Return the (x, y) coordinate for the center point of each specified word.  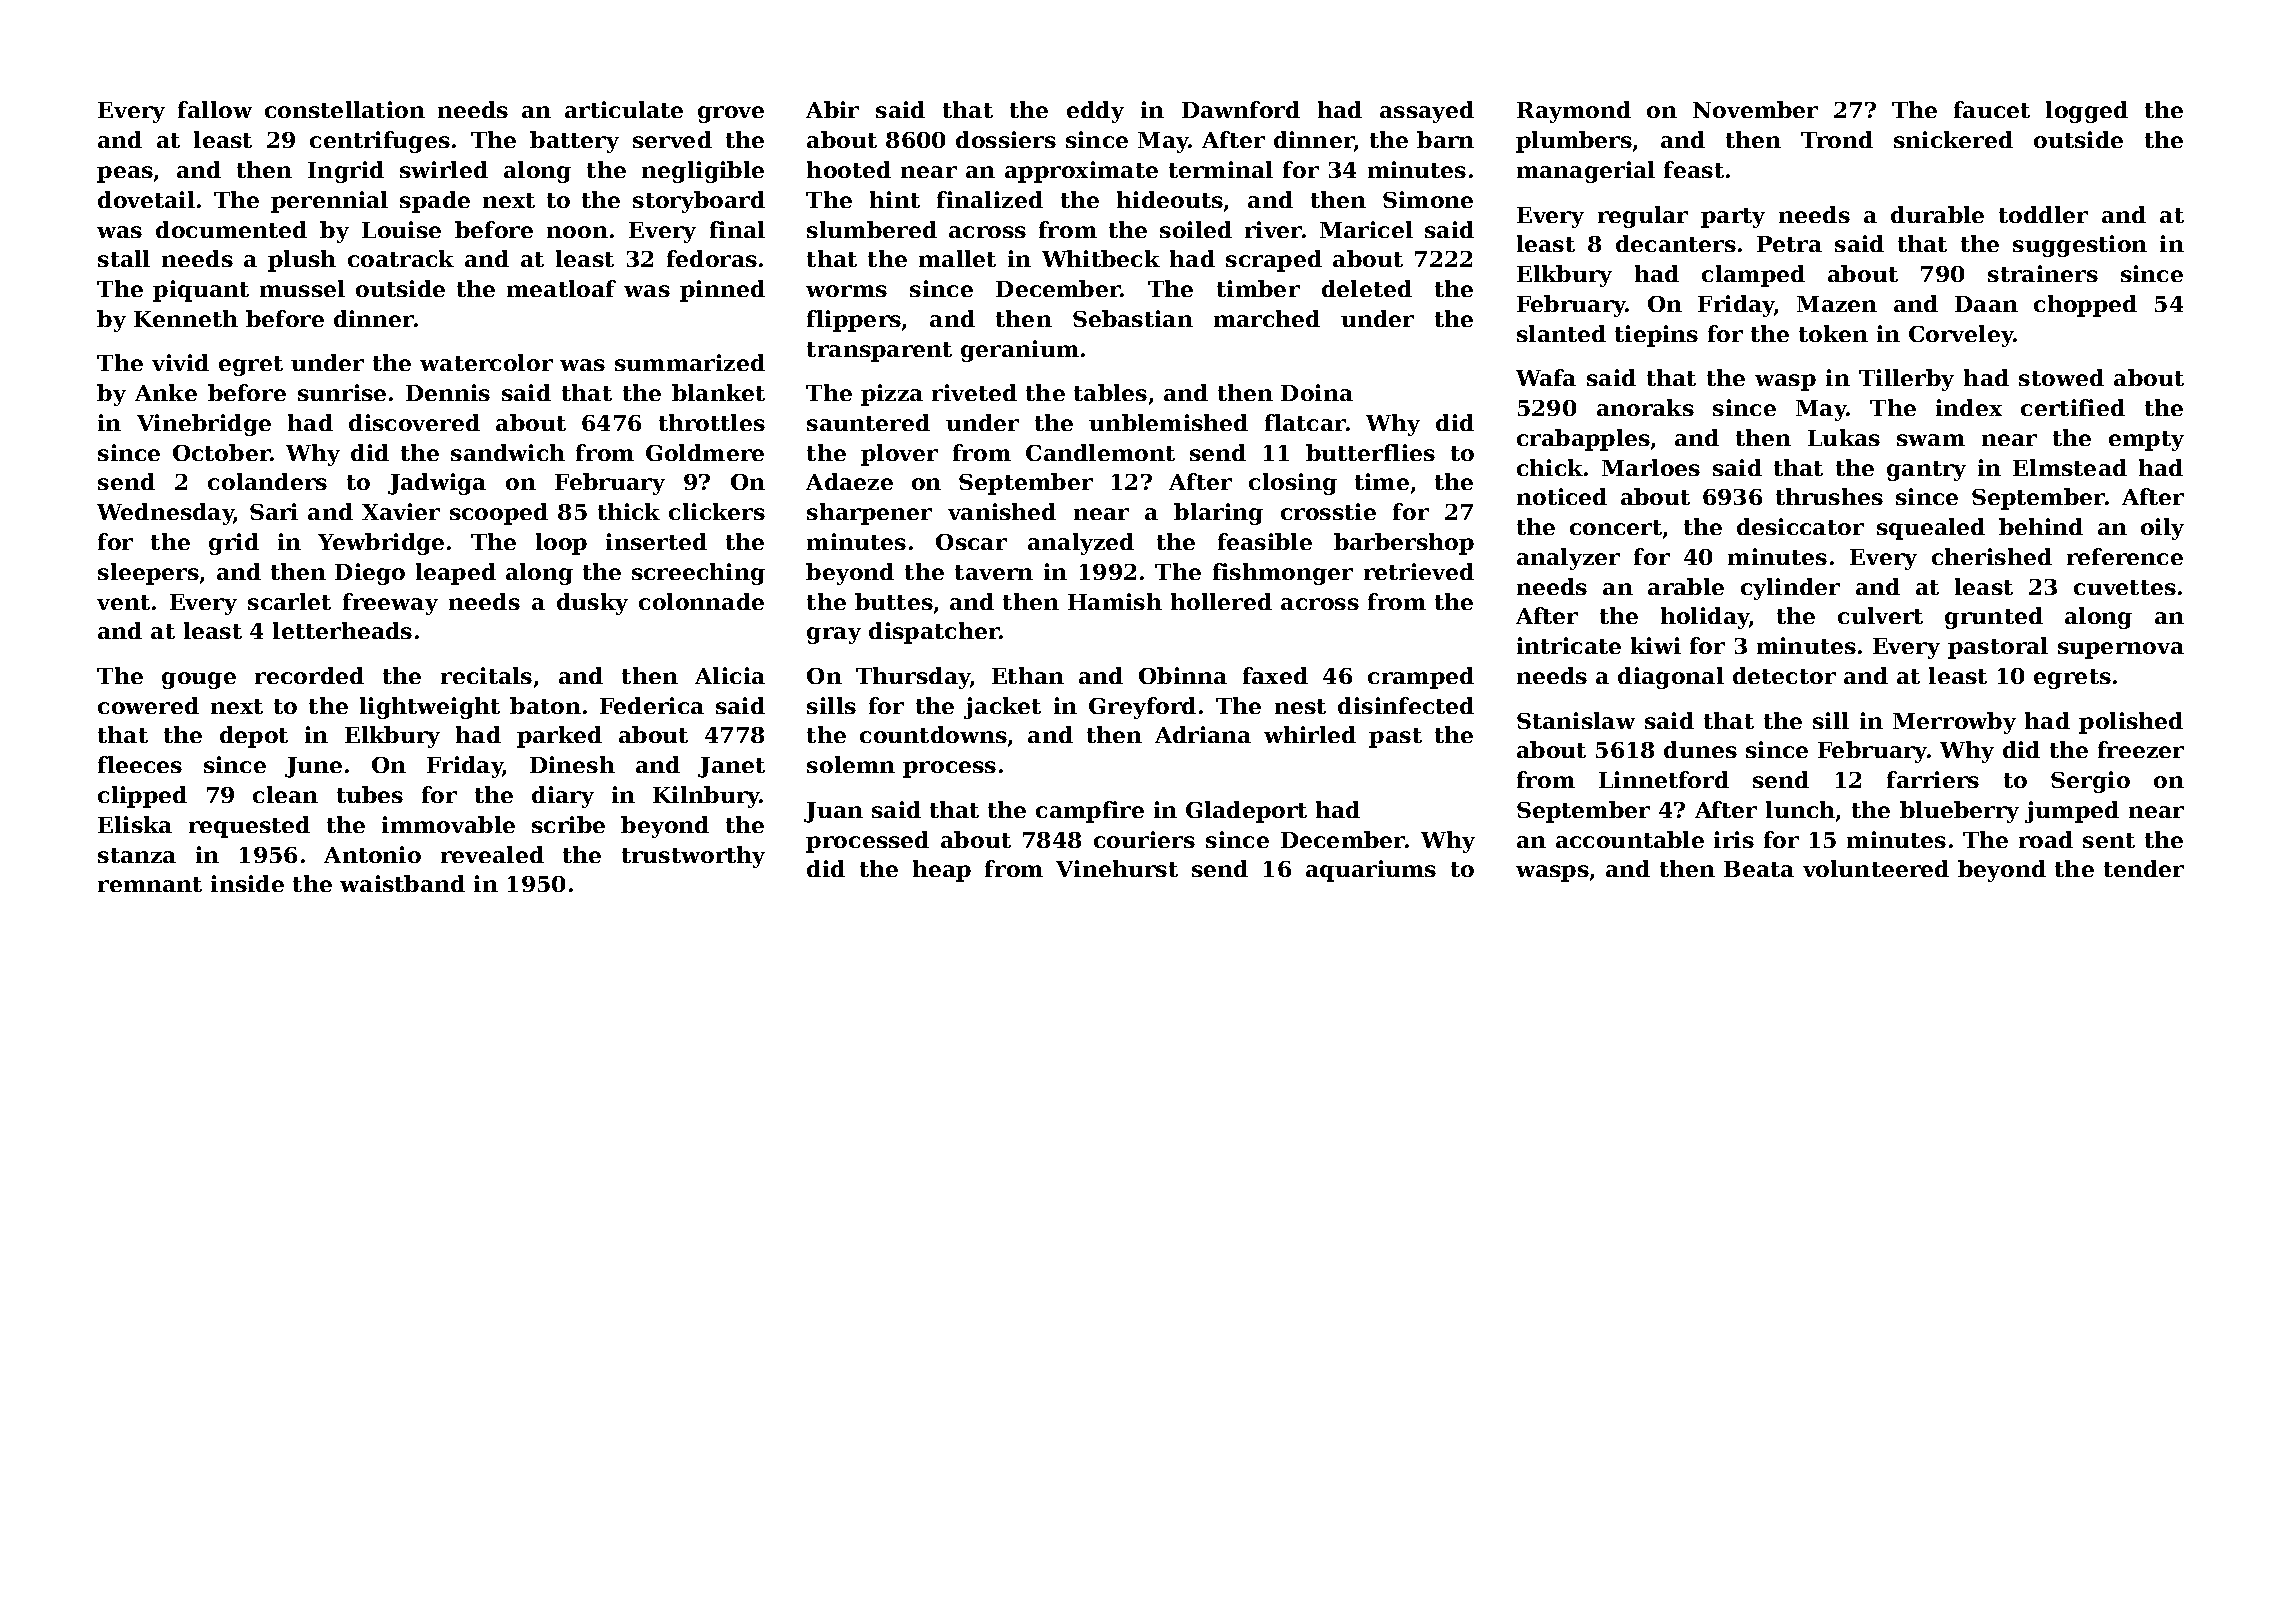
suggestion (2080, 246)
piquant (201, 291)
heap (942, 871)
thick (629, 511)
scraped (1274, 261)
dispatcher (934, 633)
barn (1445, 139)
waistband (402, 883)
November (1755, 109)
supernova (2121, 650)
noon (577, 232)
